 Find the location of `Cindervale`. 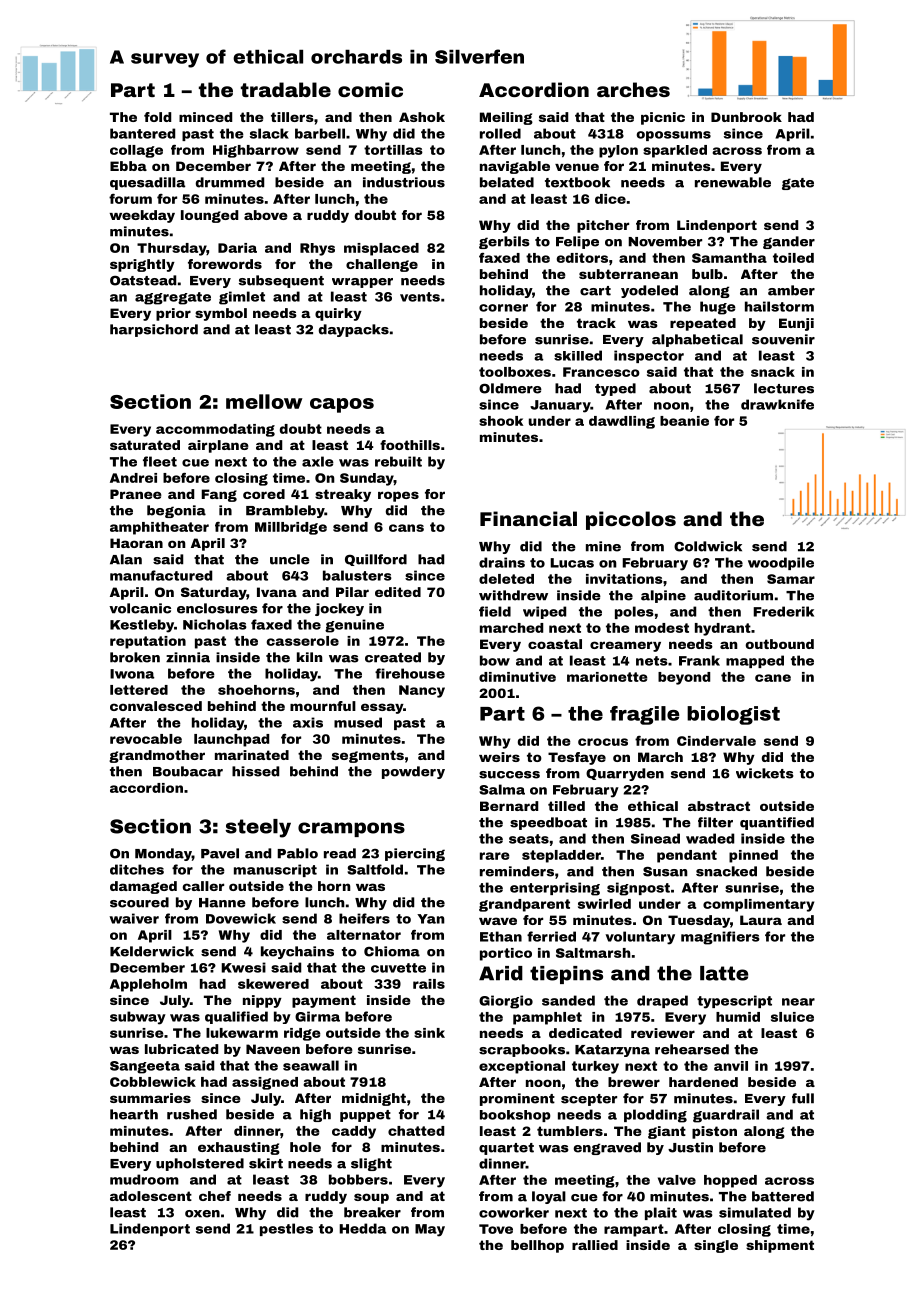

Cindervale is located at coordinates (716, 741).
